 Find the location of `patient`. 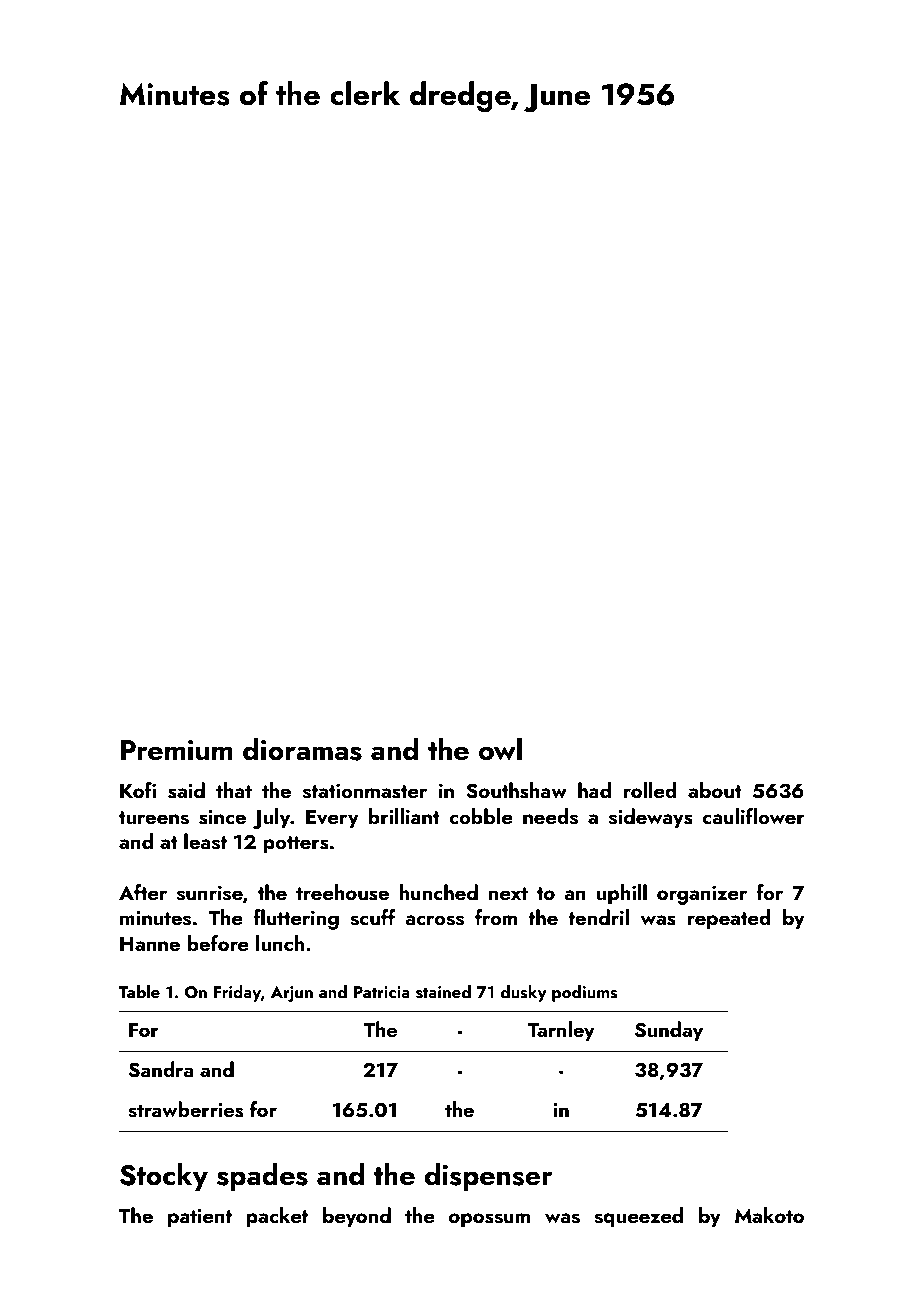

patient is located at coordinates (200, 1218).
